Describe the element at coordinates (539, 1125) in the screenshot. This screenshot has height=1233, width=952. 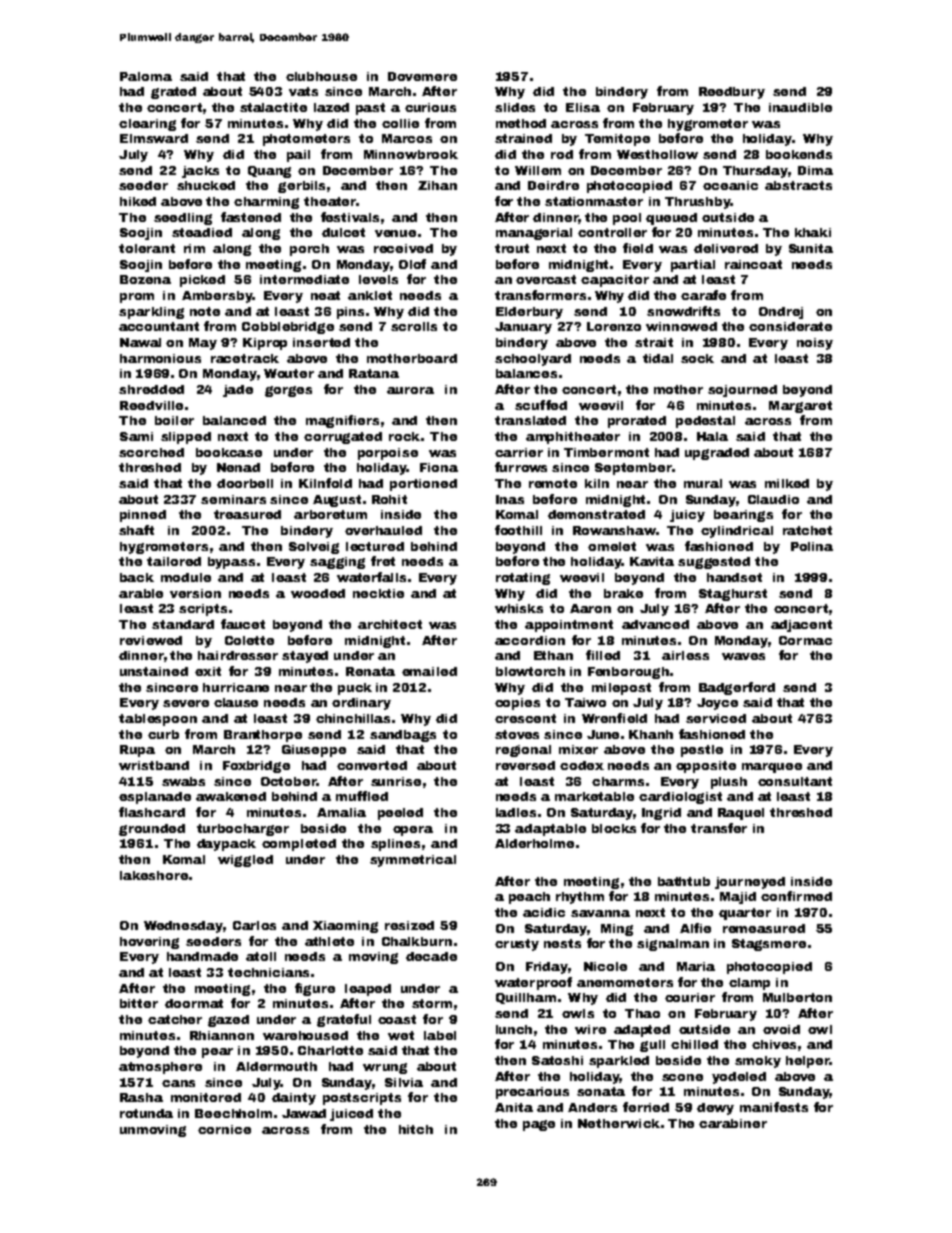
I see `page` at that location.
